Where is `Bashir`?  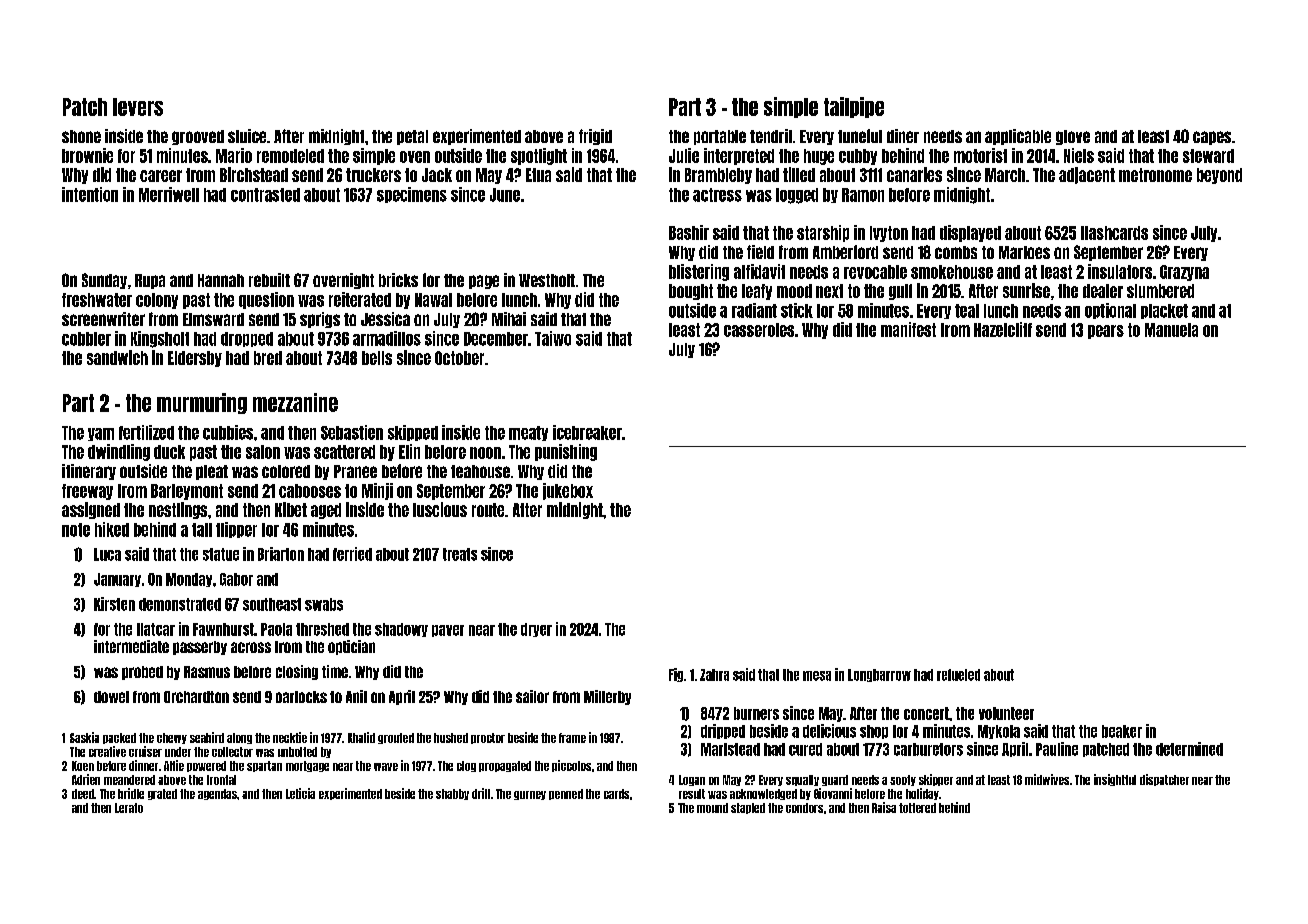 Bashir is located at coordinates (689, 232).
